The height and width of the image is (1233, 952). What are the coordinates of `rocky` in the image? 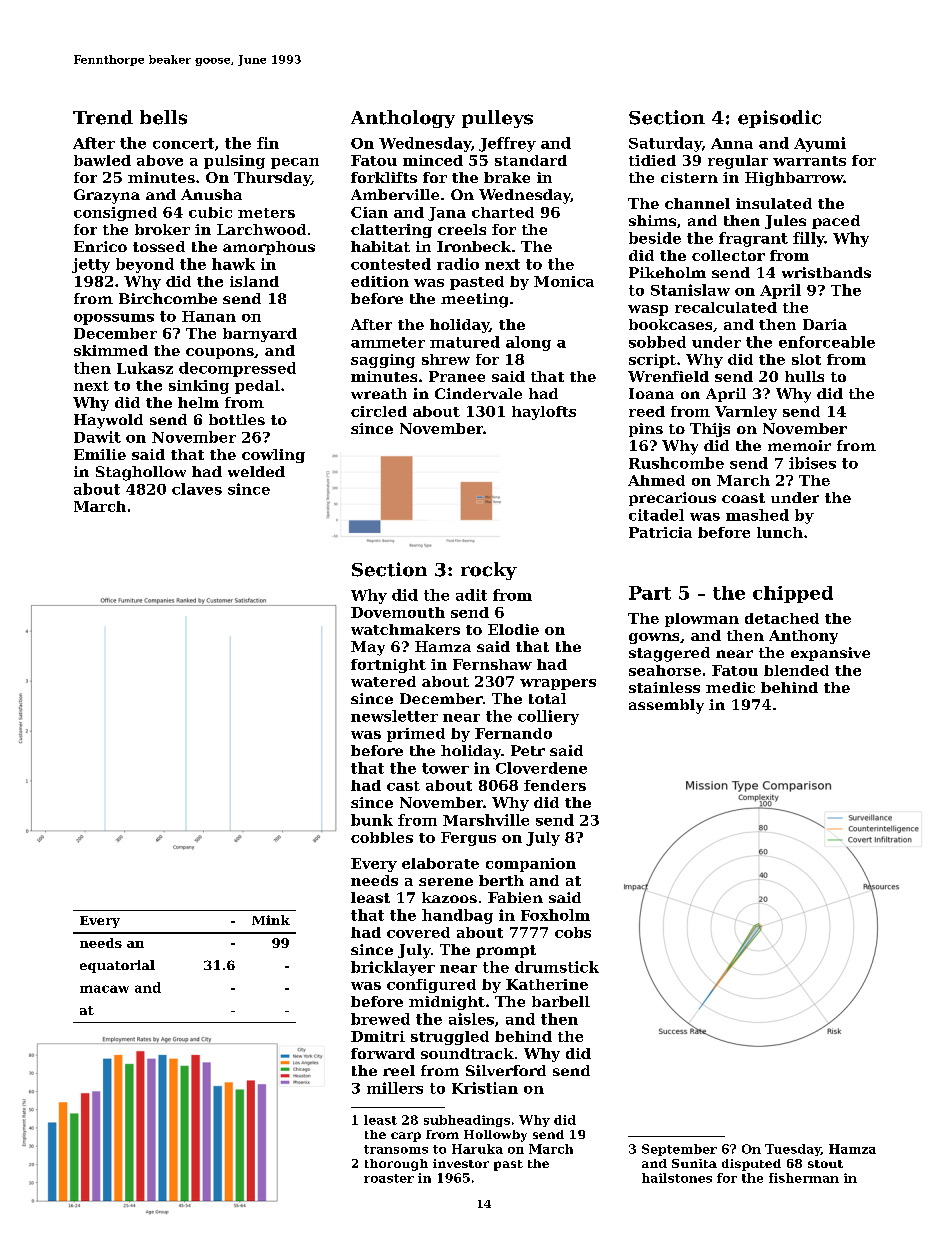 It's located at (489, 571).
